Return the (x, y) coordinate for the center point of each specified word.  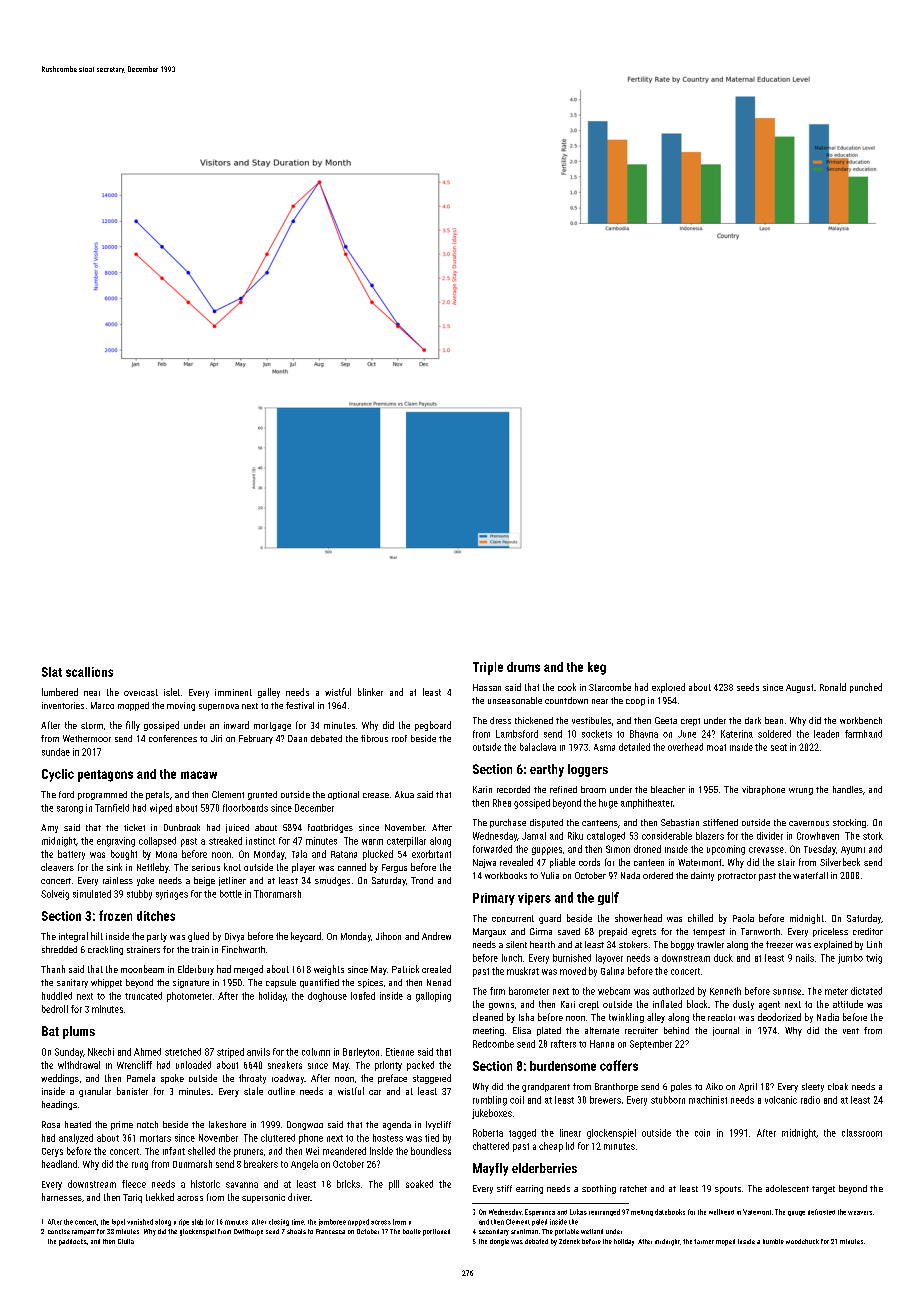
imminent (233, 692)
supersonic (263, 1198)
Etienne (400, 1052)
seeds (748, 687)
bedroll (55, 1009)
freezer (779, 944)
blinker (370, 692)
